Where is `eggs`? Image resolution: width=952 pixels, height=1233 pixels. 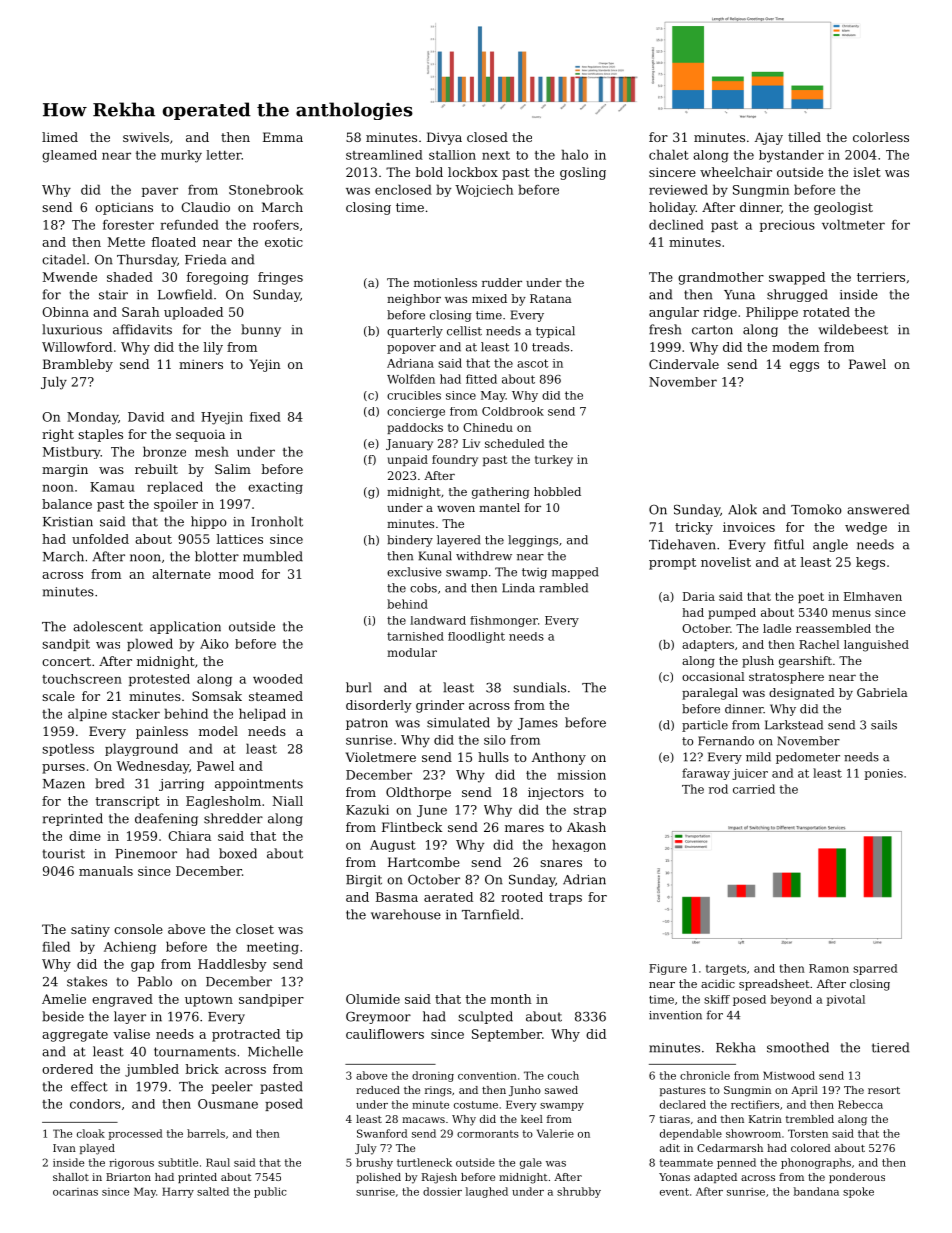 eggs is located at coordinates (804, 367).
